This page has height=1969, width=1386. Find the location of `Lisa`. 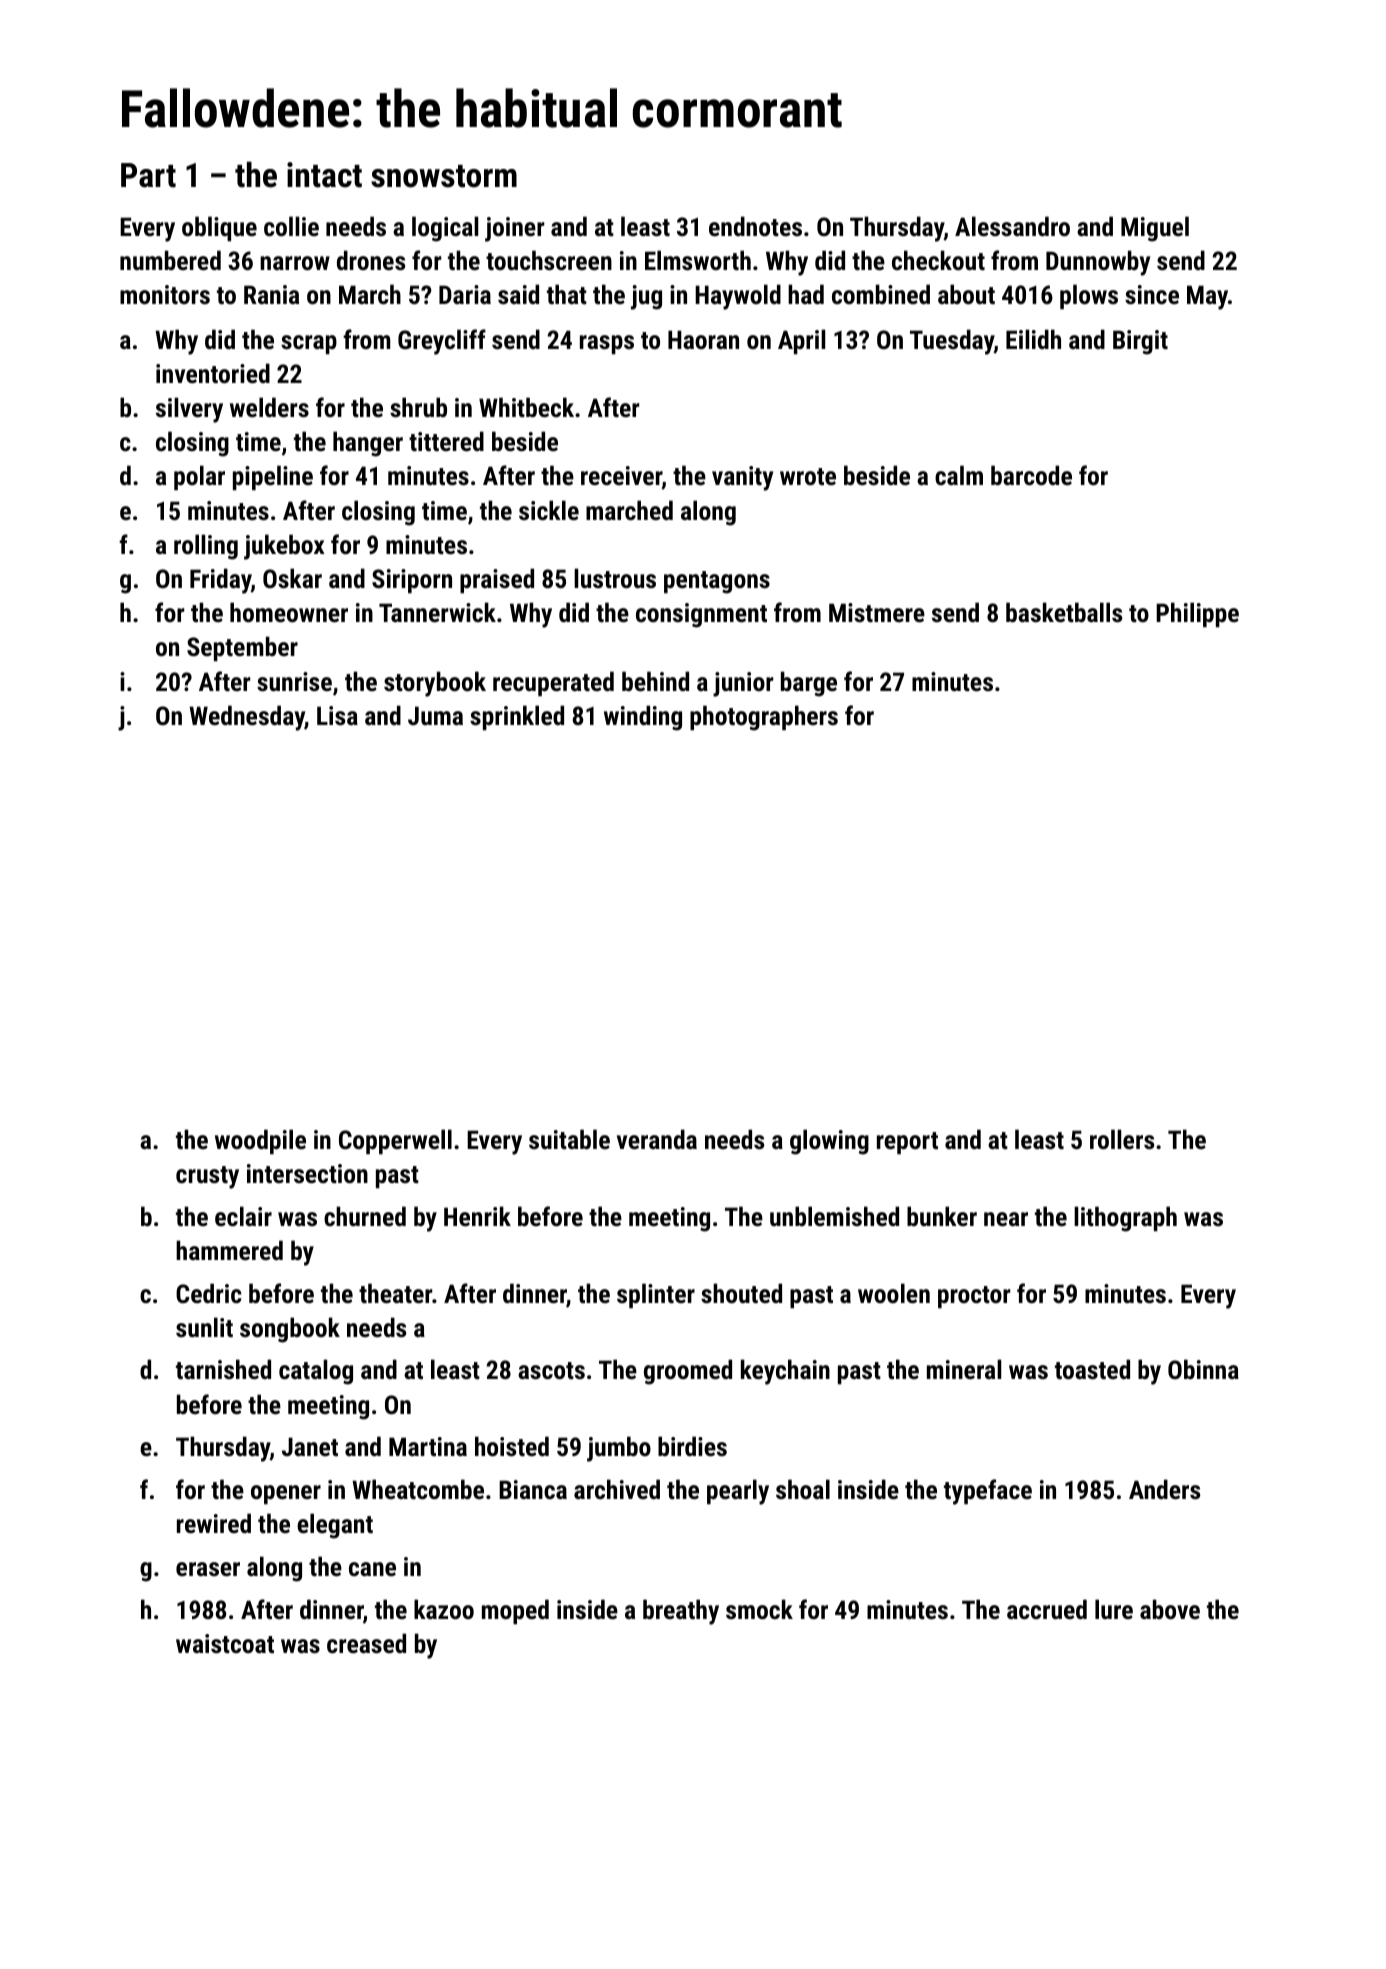

Lisa is located at coordinates (337, 715).
